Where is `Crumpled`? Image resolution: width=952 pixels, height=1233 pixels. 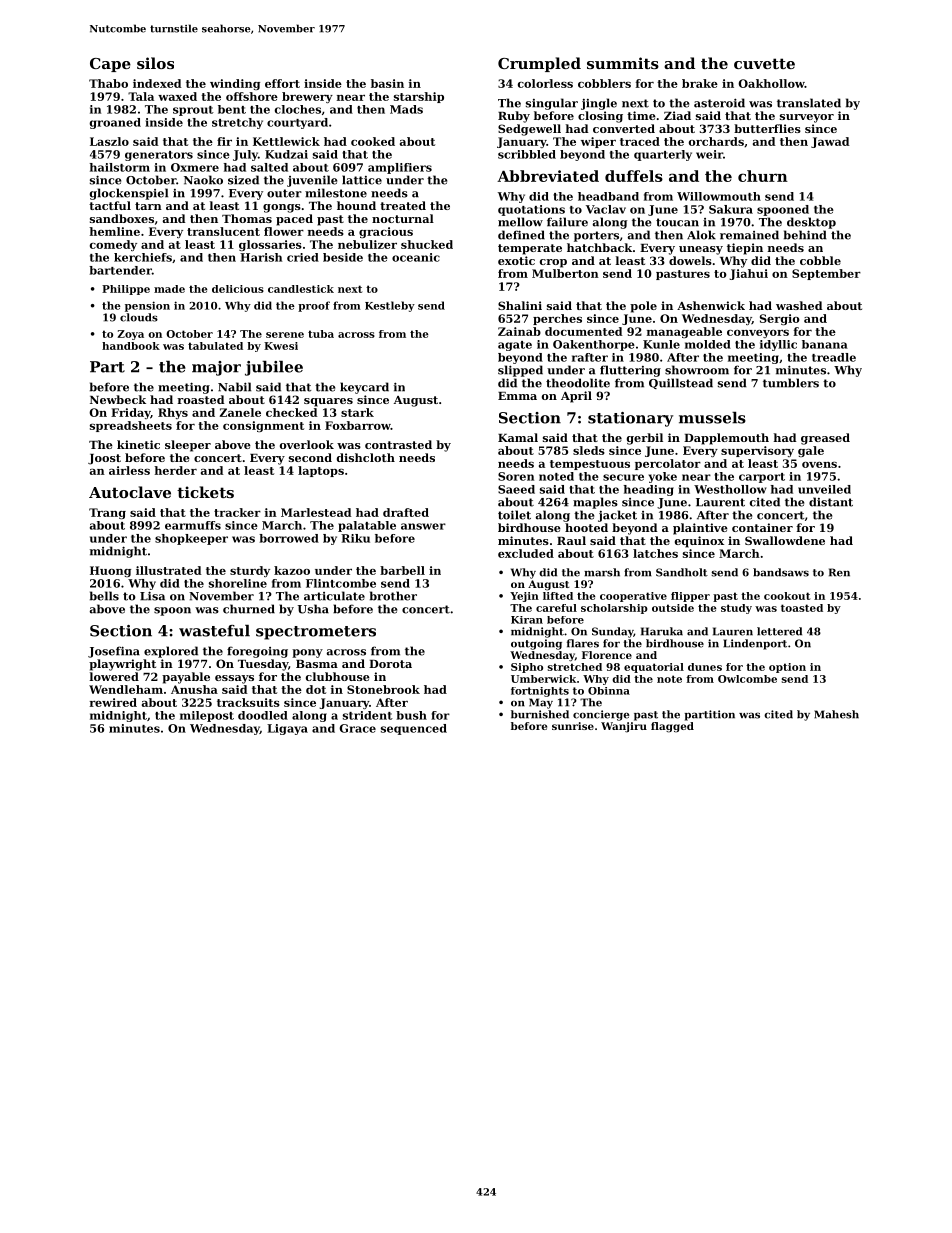 Crumpled is located at coordinates (539, 64).
